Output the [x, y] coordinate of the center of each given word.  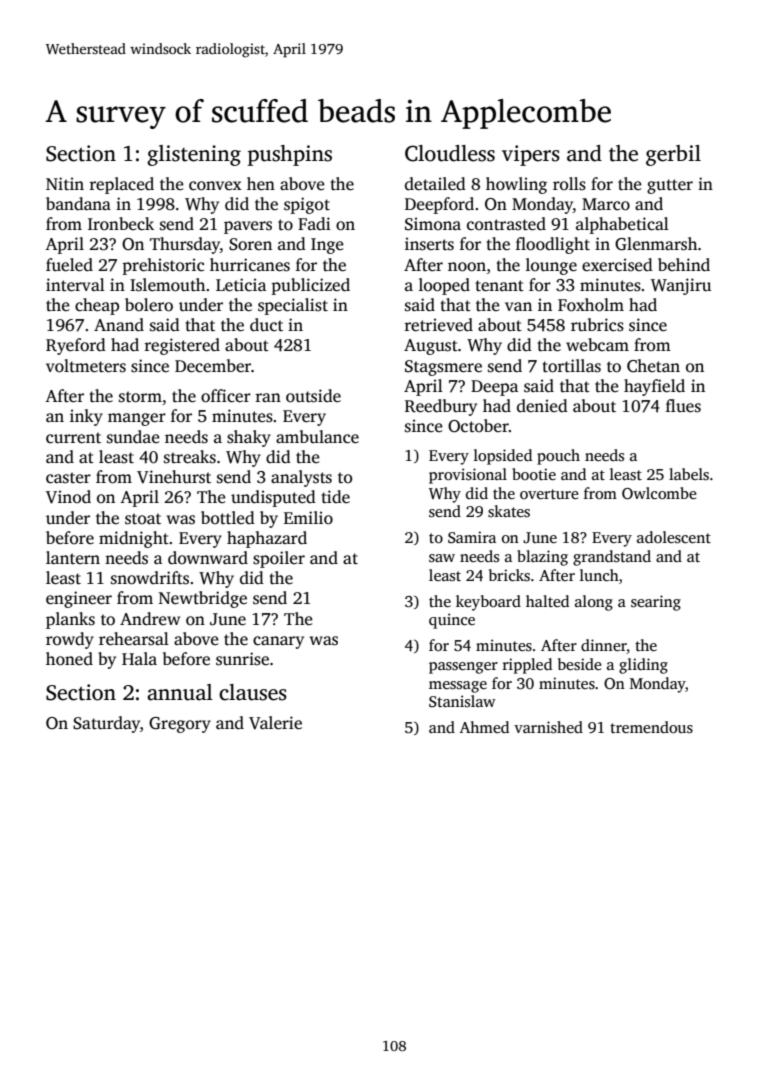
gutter [670, 186]
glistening [194, 155]
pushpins [290, 155]
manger [137, 419]
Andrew [150, 618]
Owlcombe [659, 493]
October [478, 426]
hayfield [654, 387]
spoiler [279, 559]
